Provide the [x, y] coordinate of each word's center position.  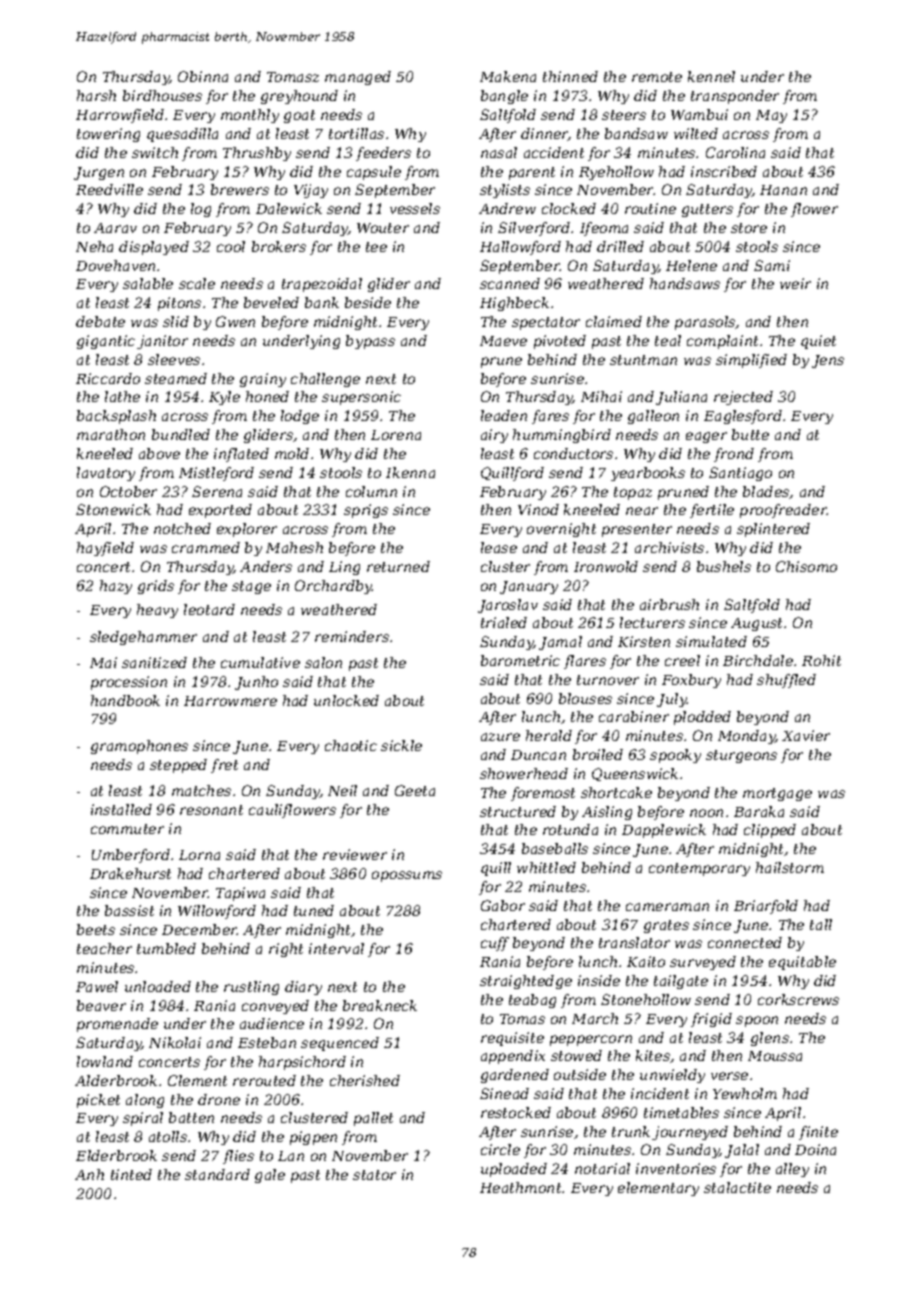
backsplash [116, 417]
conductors [573, 453]
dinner [545, 134]
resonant [211, 810]
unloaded [158, 986]
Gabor [503, 905]
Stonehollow [646, 999]
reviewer [355, 854]
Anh [89, 1174]
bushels [724, 566]
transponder [735, 97]
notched [182, 528]
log [201, 210]
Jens [828, 361]
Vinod [538, 509]
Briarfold [766, 907]
